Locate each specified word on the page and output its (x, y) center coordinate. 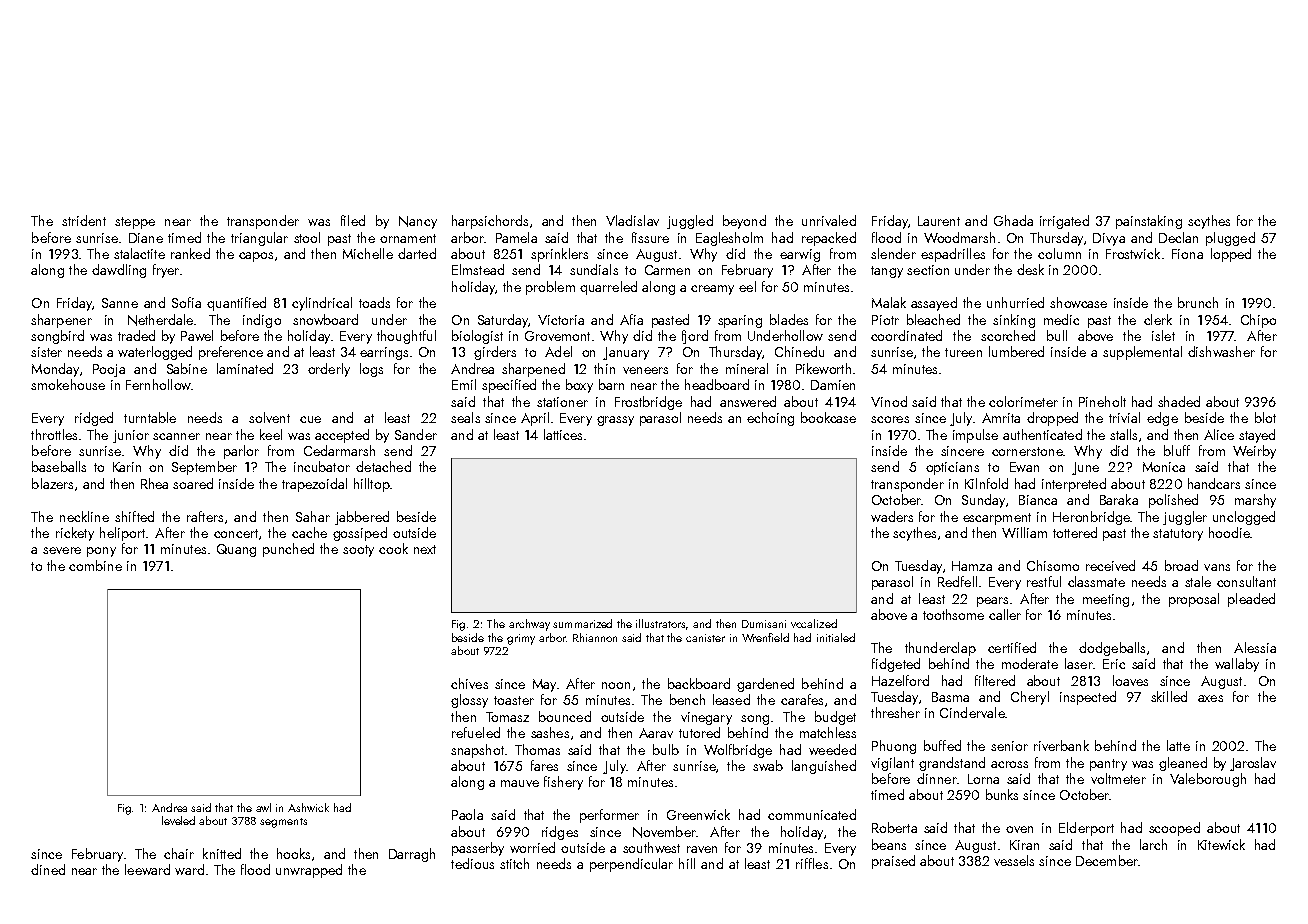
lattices (563, 434)
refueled (476, 732)
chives (469, 683)
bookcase (828, 417)
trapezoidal (314, 485)
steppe (135, 223)
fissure (650, 237)
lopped (1231, 255)
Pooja (109, 370)
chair (179, 853)
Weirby (1254, 452)
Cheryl (1030, 698)
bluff (1177, 450)
